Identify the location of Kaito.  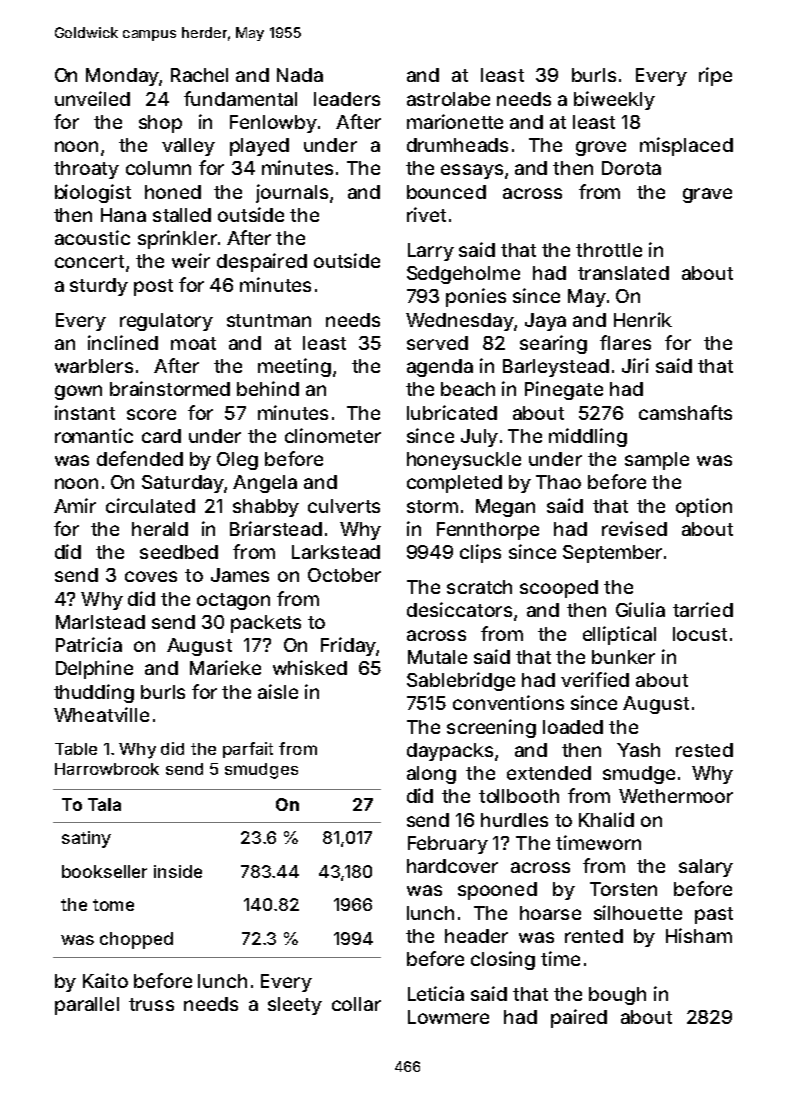
(105, 980).
